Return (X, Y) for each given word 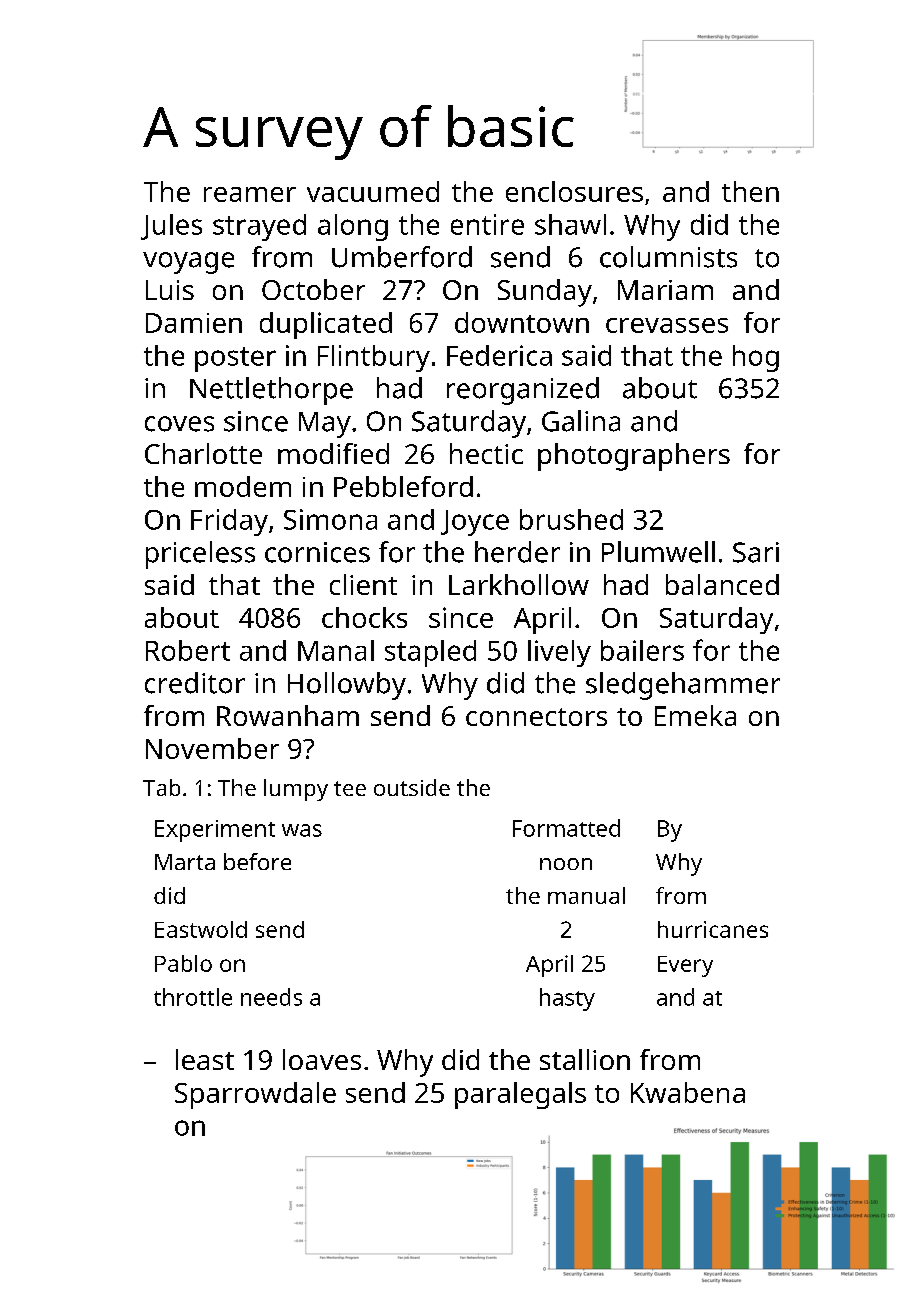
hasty (567, 999)
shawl (570, 224)
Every (685, 966)
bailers (642, 650)
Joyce (475, 523)
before (257, 861)
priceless (200, 555)
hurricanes (713, 929)
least (205, 1059)
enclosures (574, 191)
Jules (171, 227)
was (302, 830)
